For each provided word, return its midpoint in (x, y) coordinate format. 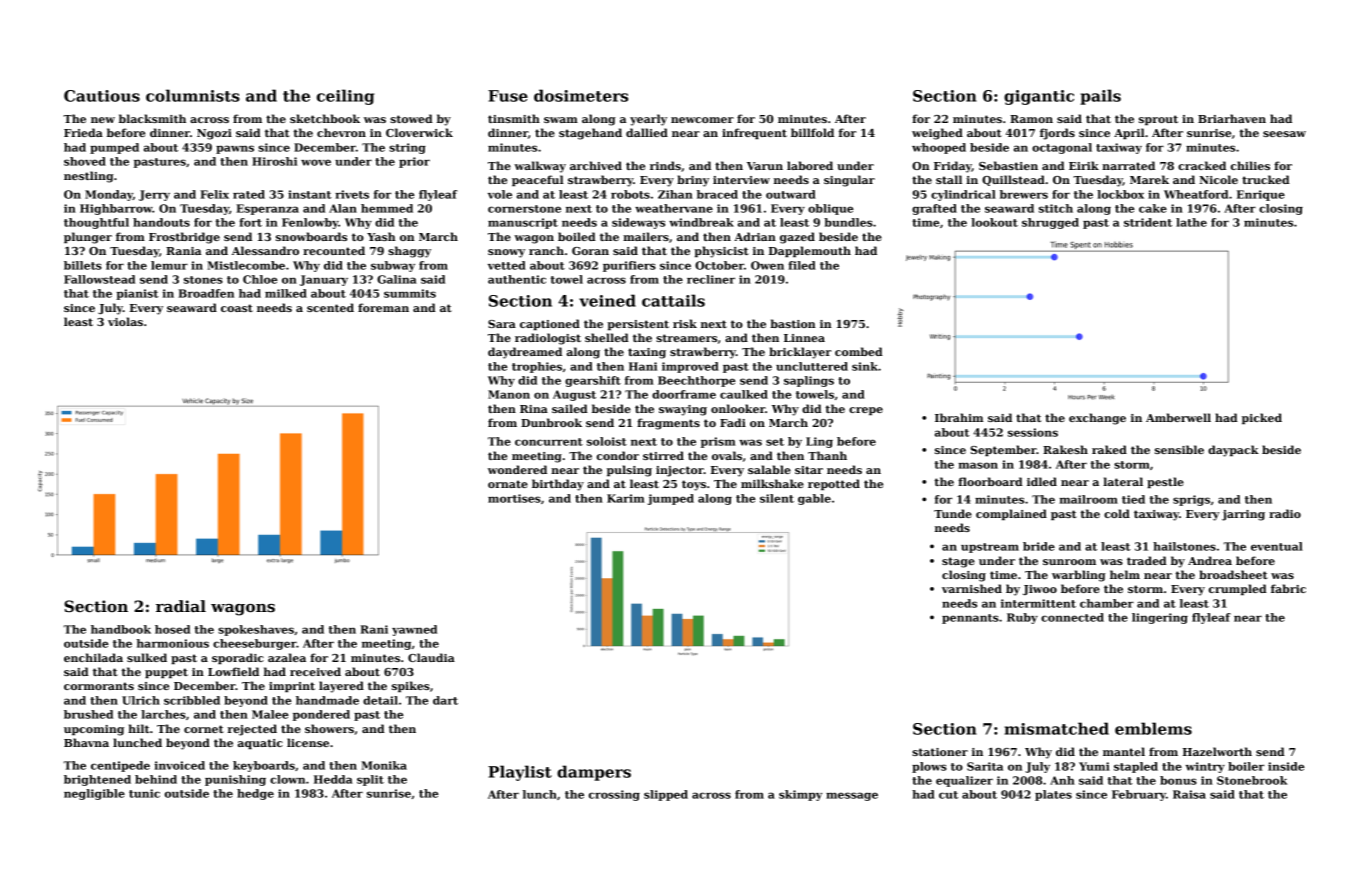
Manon (509, 394)
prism (718, 442)
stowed (411, 118)
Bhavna (86, 742)
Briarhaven (1232, 118)
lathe (1191, 222)
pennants (970, 619)
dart (445, 700)
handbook (121, 629)
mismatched (1056, 728)
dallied (647, 132)
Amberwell (1178, 417)
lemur (169, 265)
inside (1286, 766)
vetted (507, 265)
